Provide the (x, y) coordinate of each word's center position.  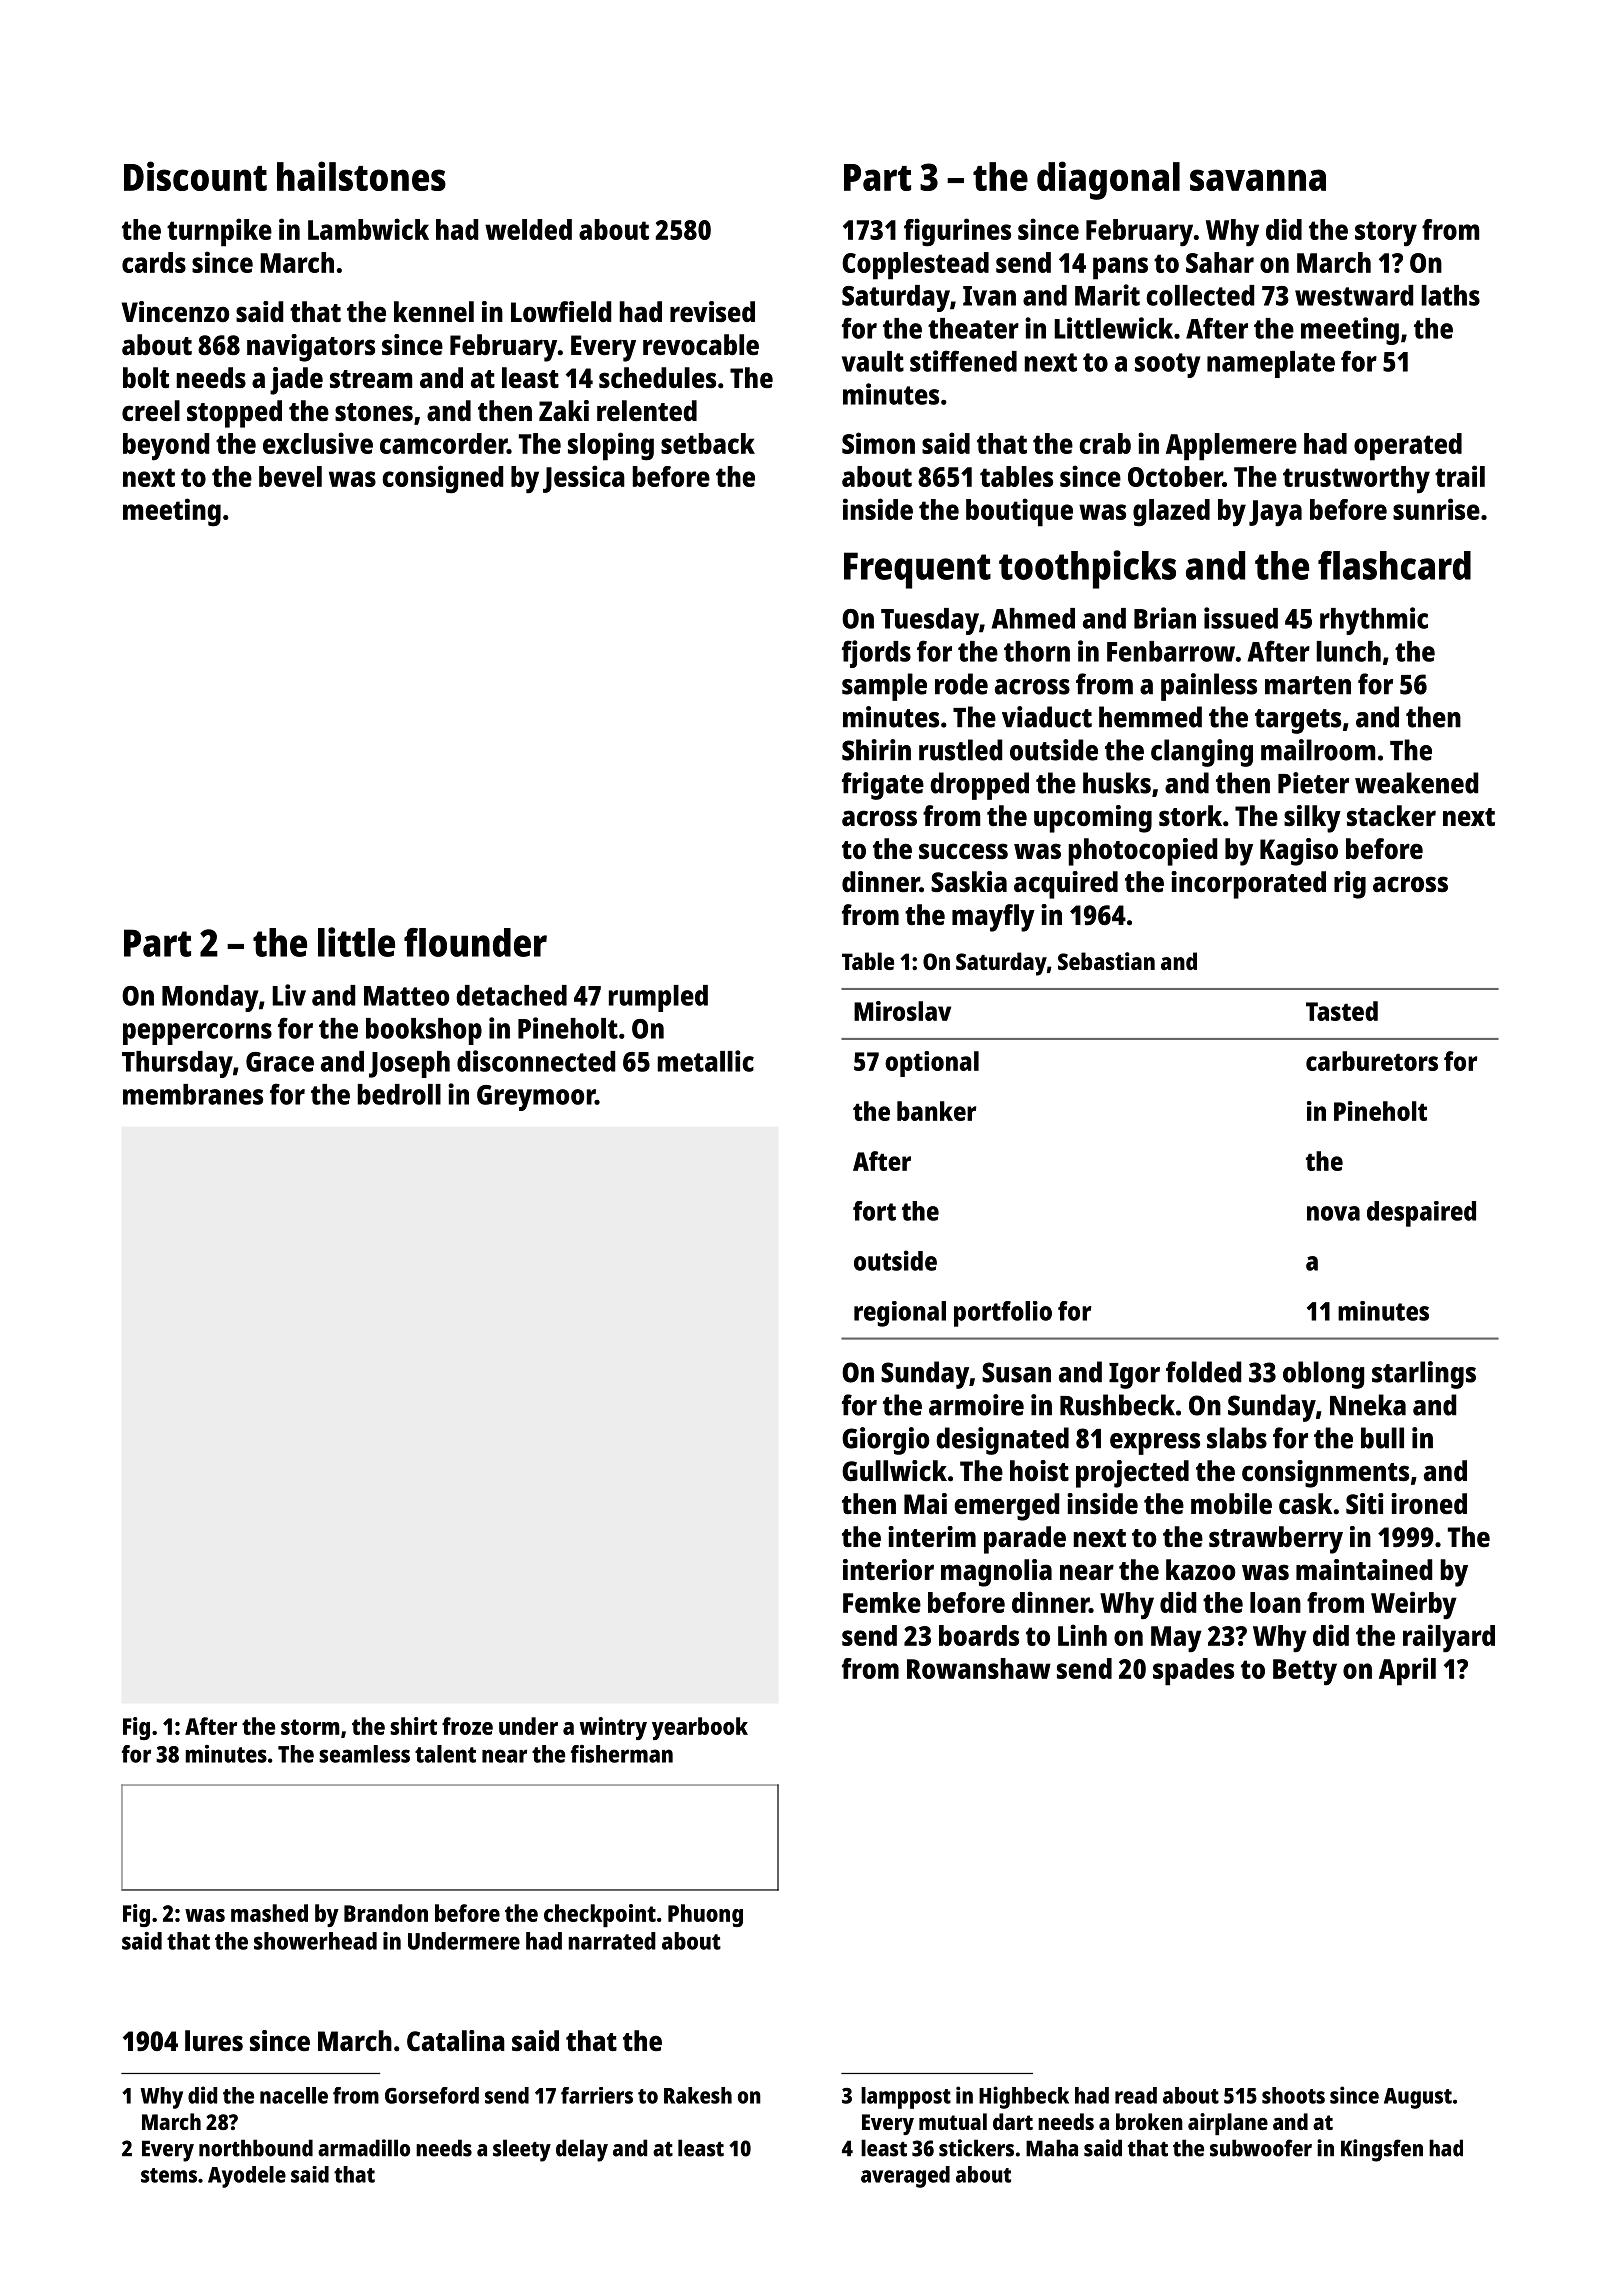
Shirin (876, 750)
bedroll (399, 1094)
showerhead (315, 1941)
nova (1333, 1213)
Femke (882, 1602)
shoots (1293, 2095)
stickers (976, 2148)
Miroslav (902, 1011)
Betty (1305, 1672)
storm (310, 1727)
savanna (1258, 180)
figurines (957, 232)
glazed (1171, 513)
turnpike (219, 232)
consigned (443, 479)
